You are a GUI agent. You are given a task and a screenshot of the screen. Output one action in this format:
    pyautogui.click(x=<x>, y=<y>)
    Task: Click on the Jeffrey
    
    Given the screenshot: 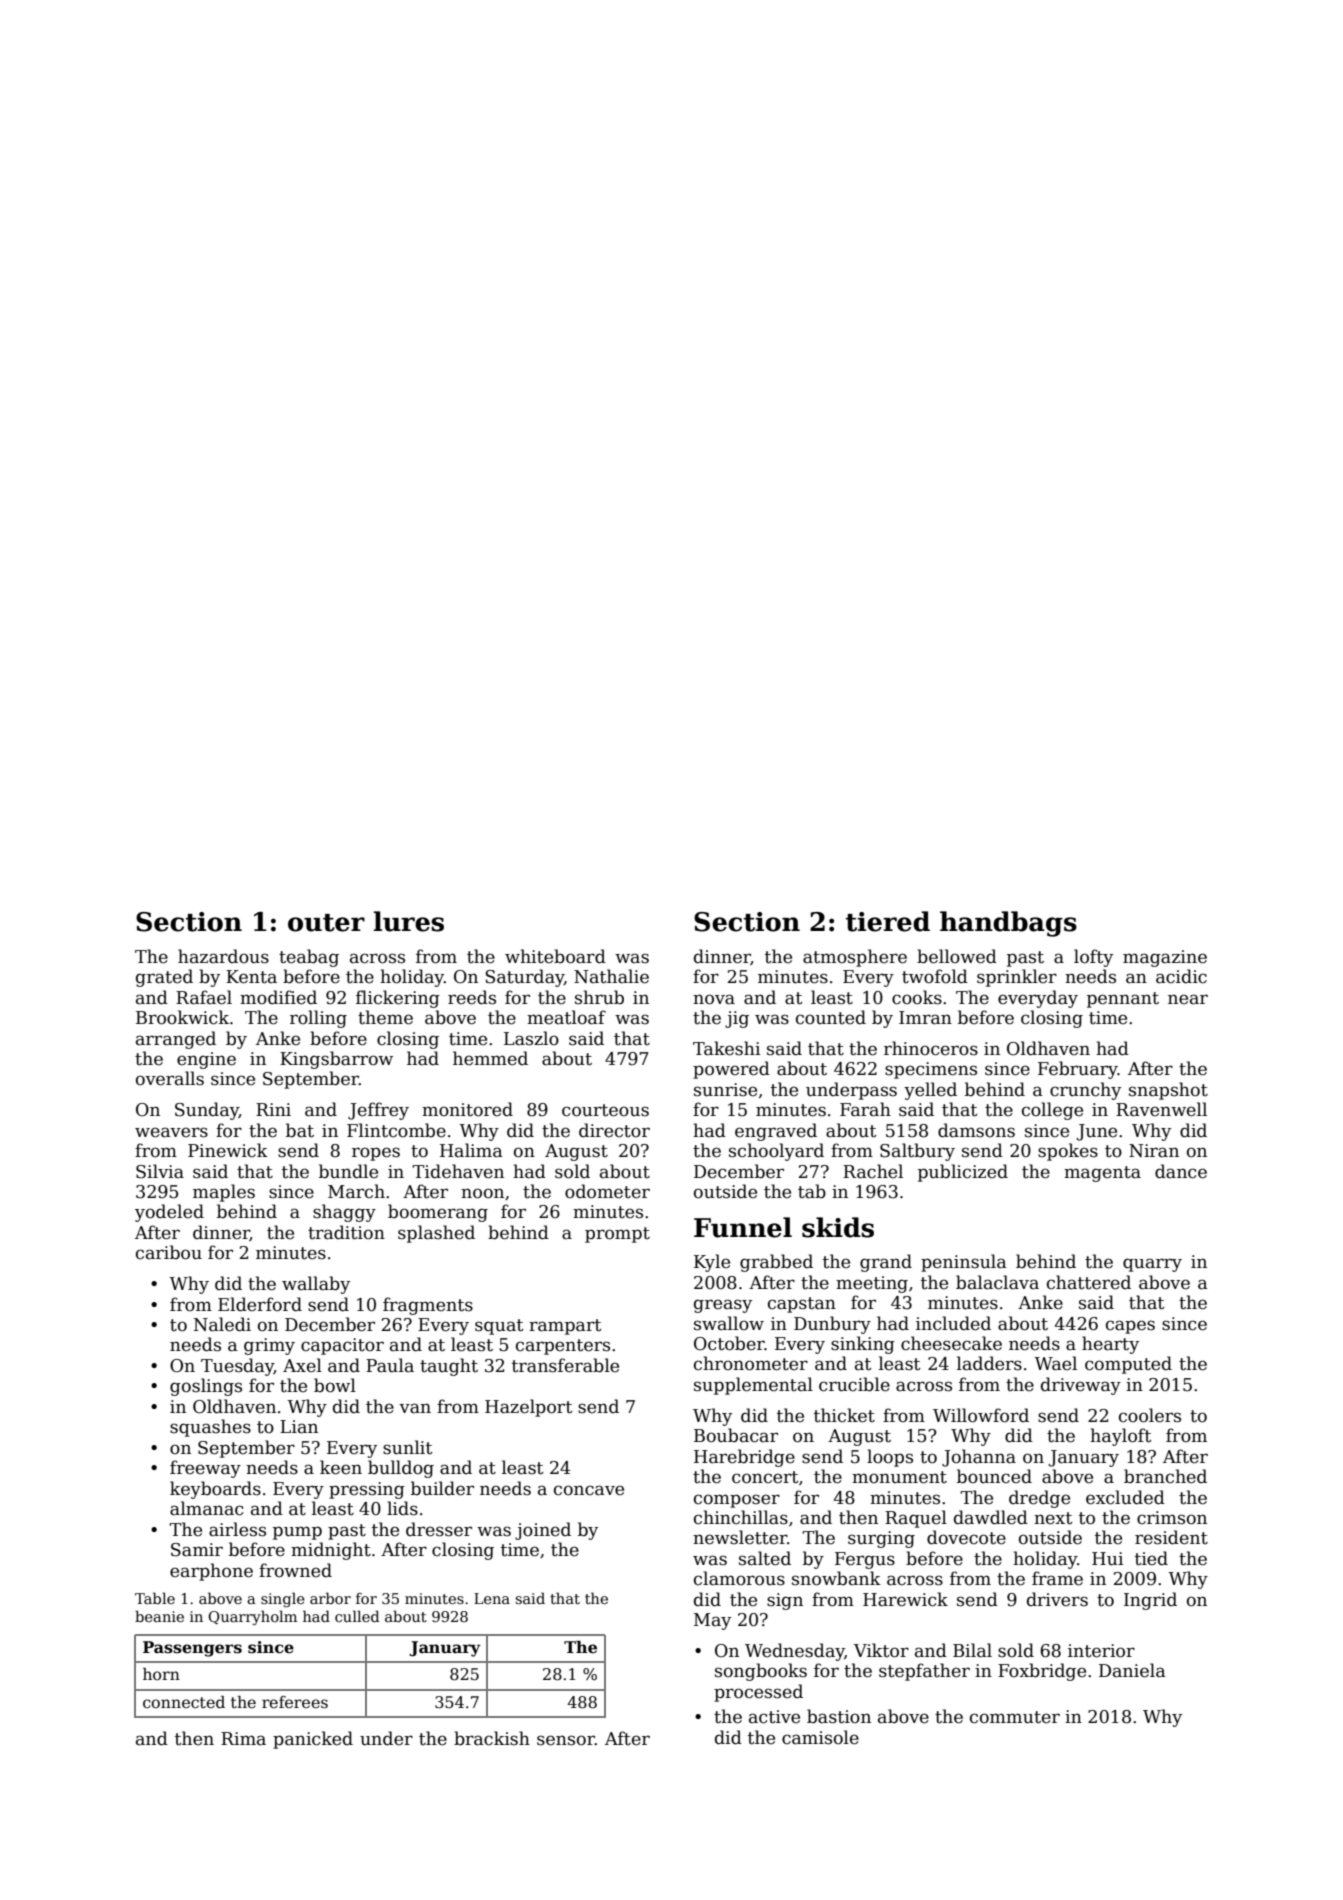 What is the action you would take?
    pyautogui.click(x=378, y=1111)
